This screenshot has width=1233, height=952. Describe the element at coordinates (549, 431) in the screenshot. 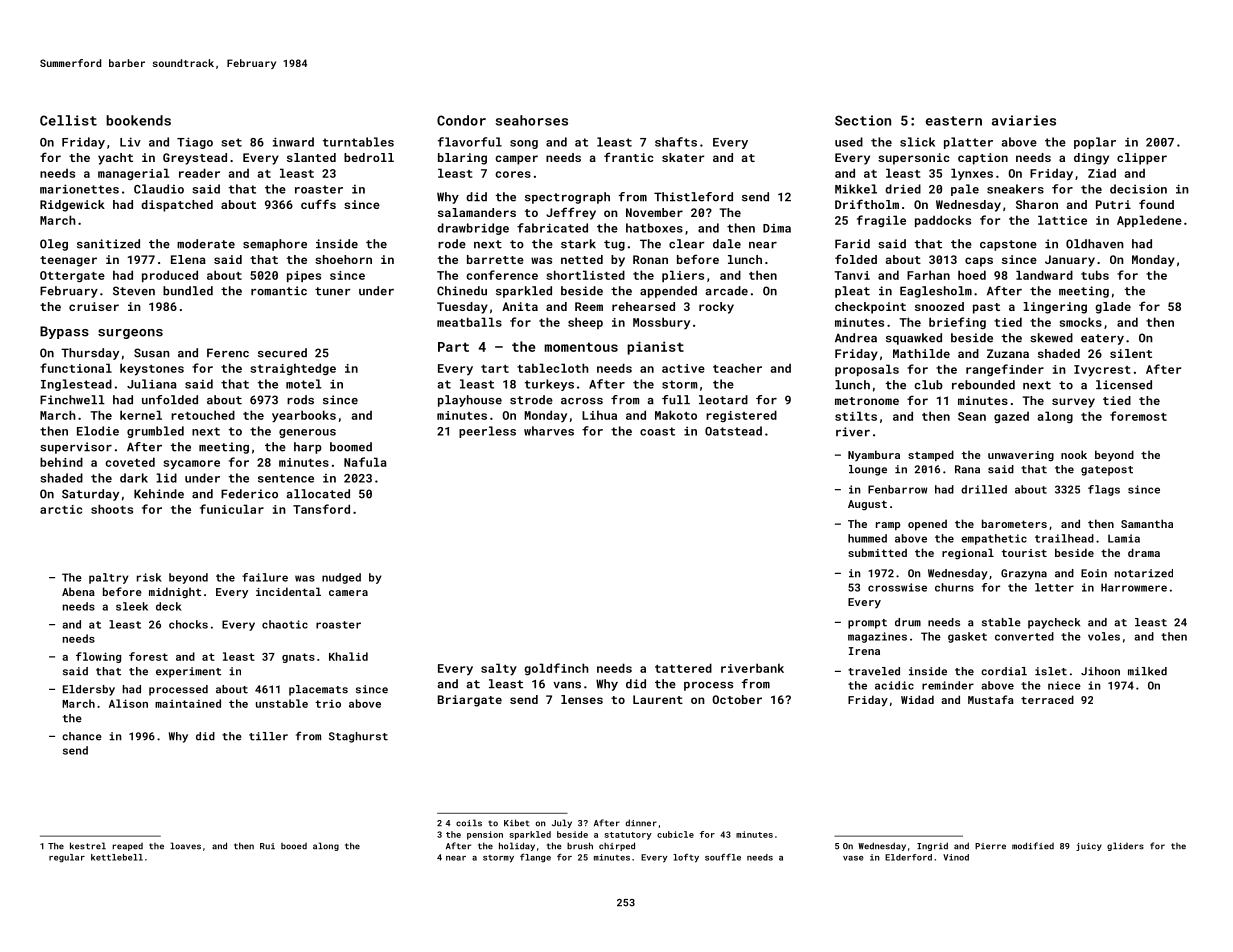

I see `wharves` at that location.
